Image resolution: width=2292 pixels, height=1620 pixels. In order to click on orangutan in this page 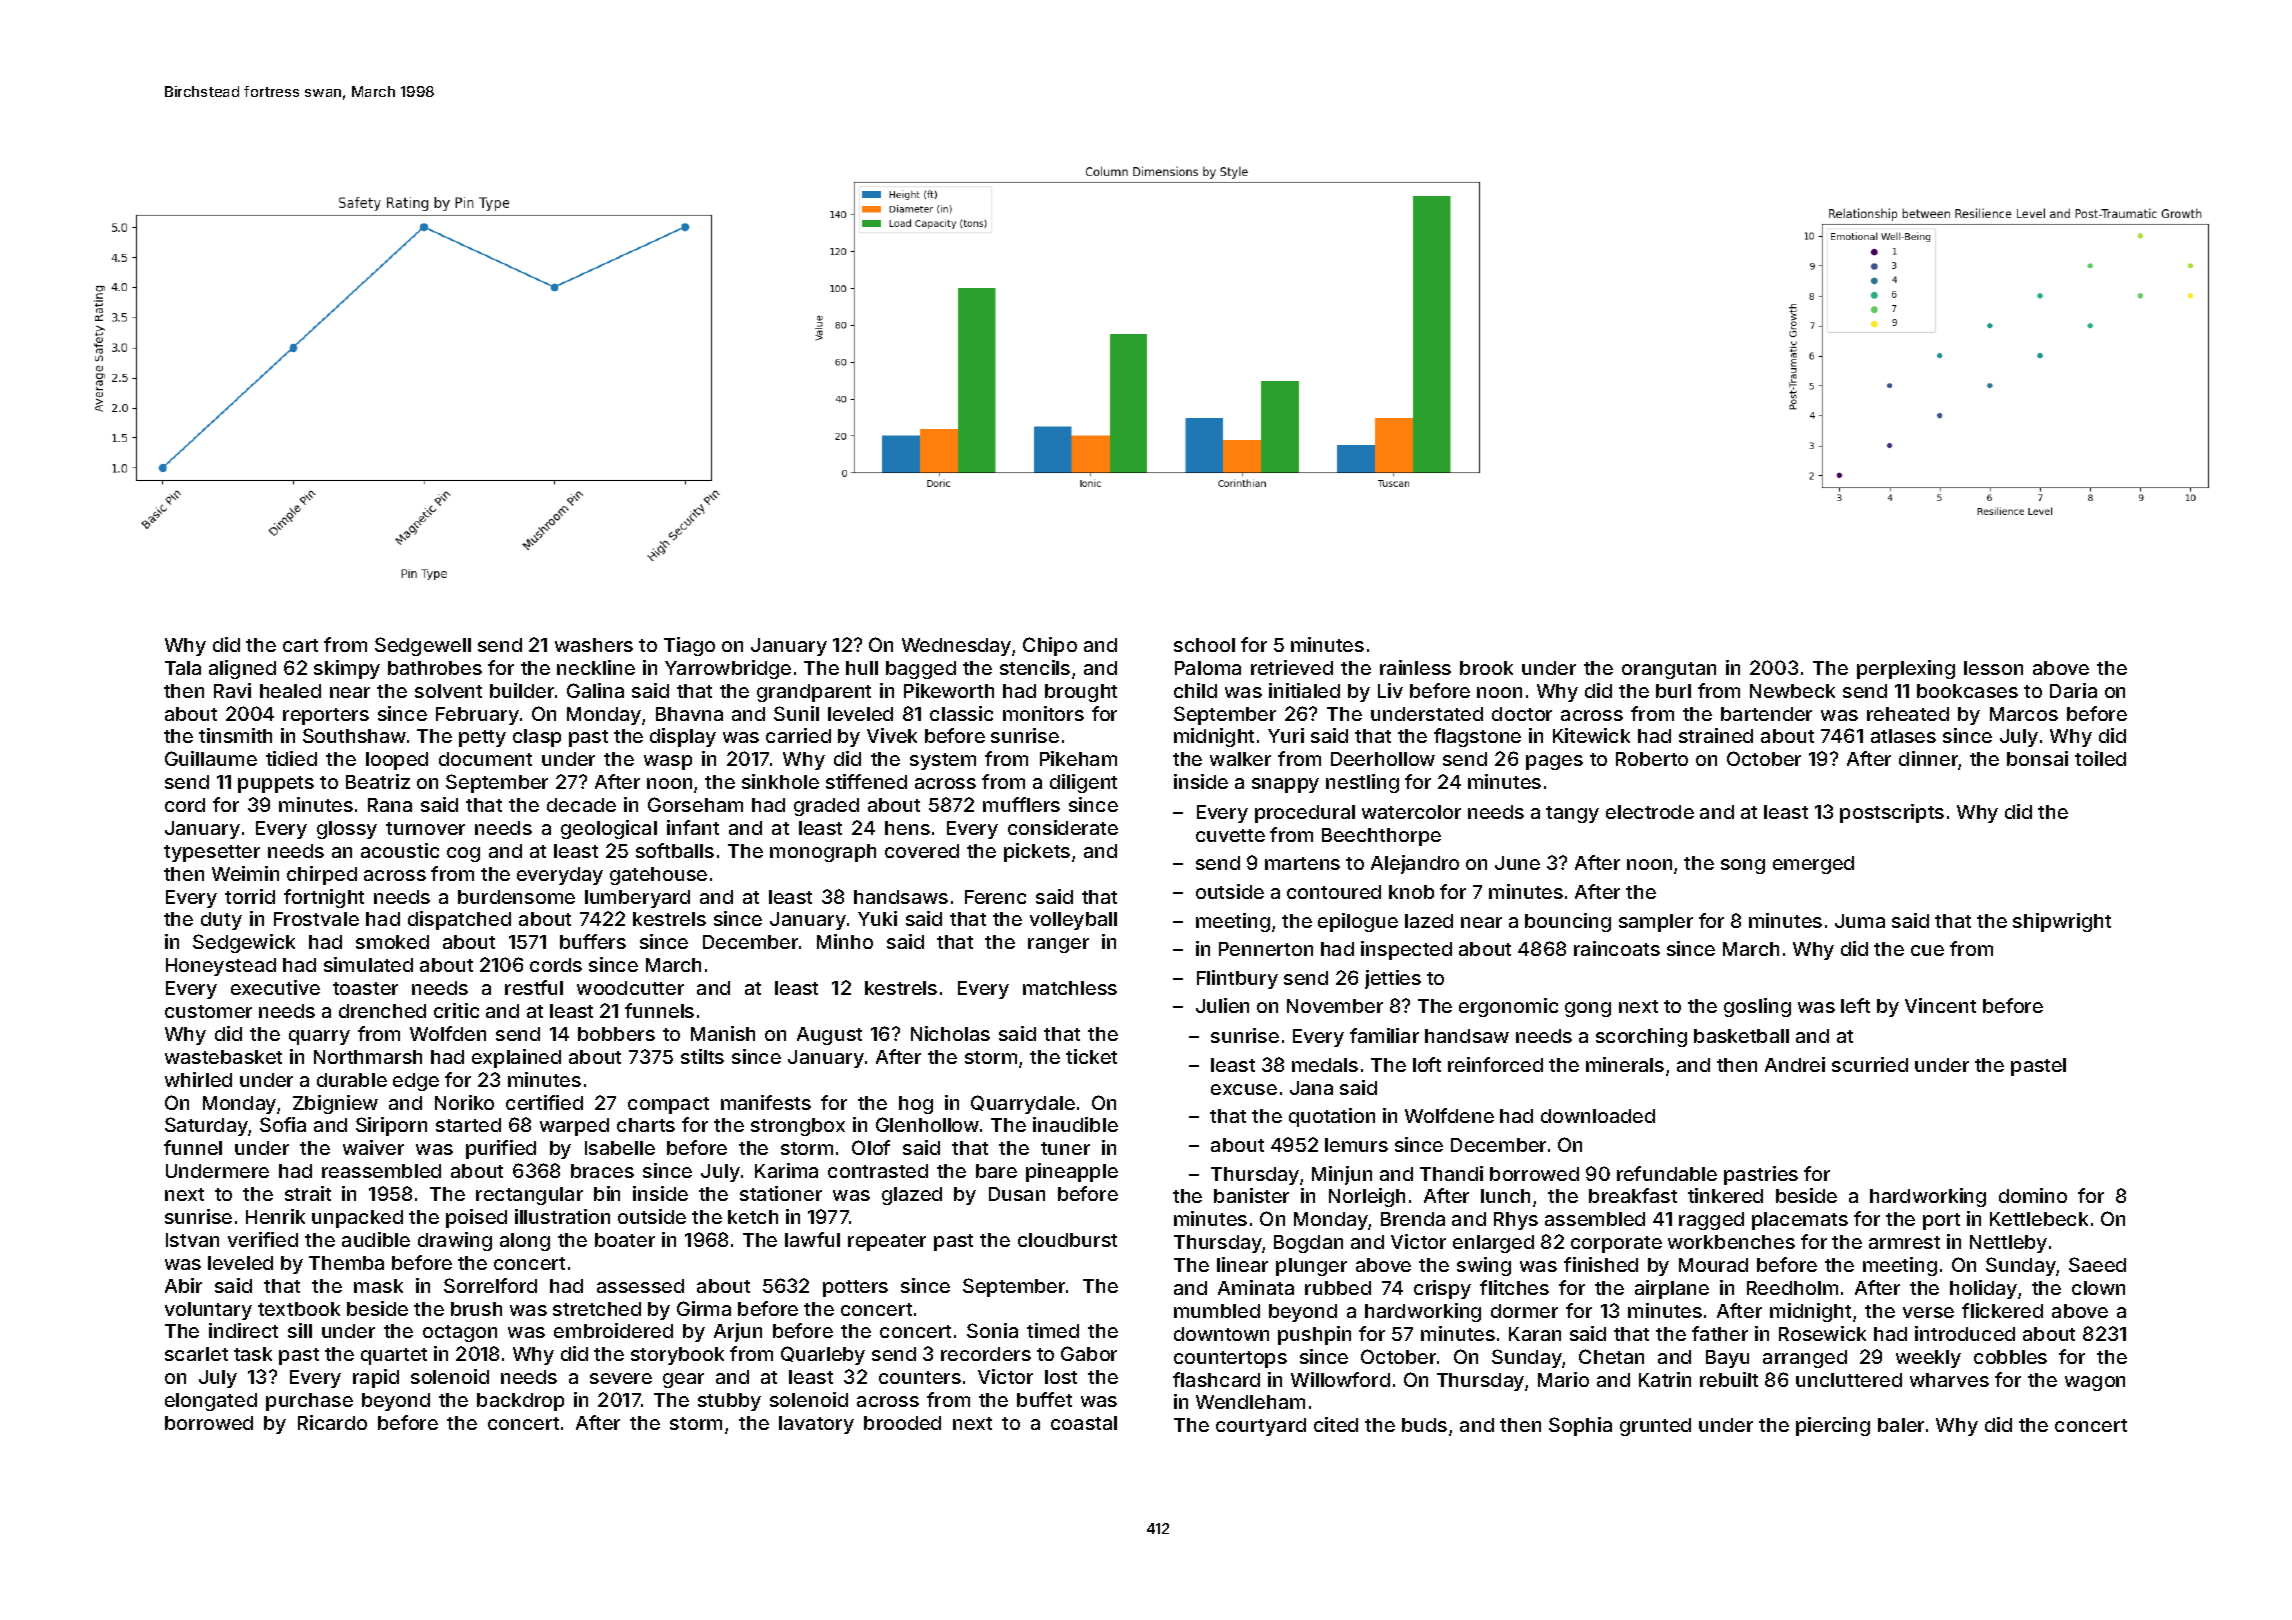, I will do `click(1669, 670)`.
